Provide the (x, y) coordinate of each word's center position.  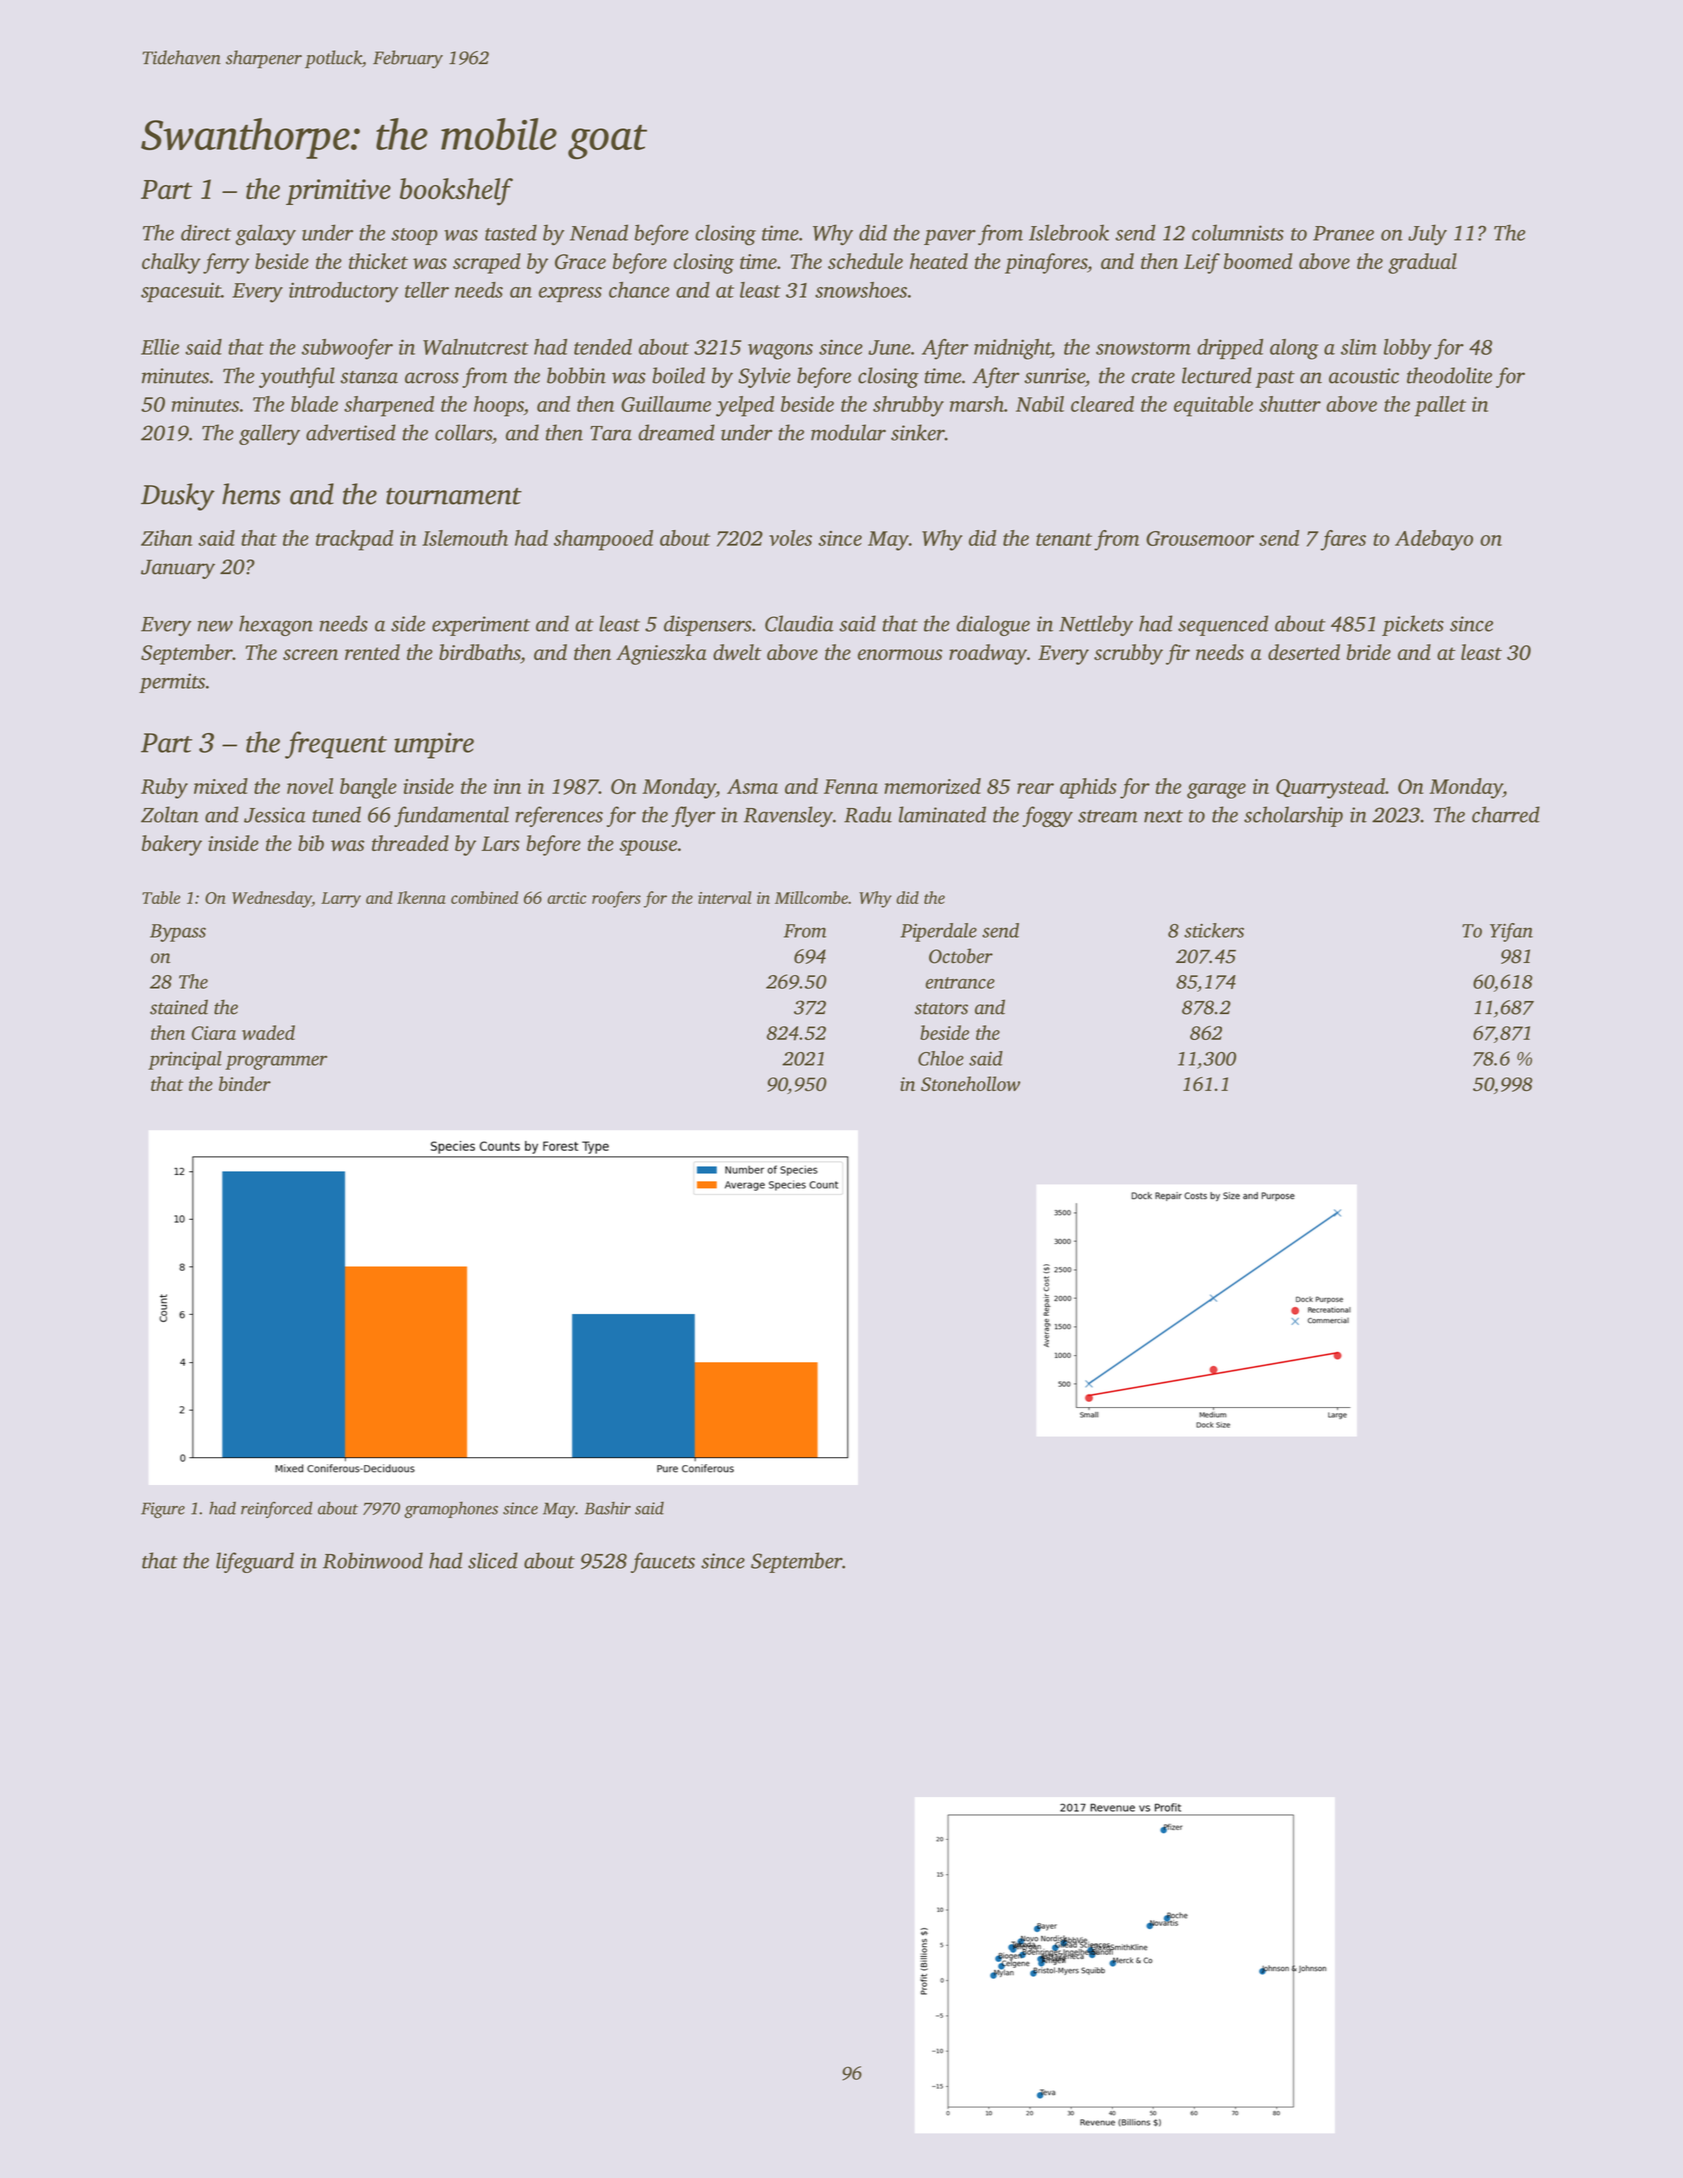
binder (245, 1083)
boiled (678, 375)
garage (1216, 791)
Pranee (1343, 233)
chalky (171, 263)
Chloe (941, 1058)
